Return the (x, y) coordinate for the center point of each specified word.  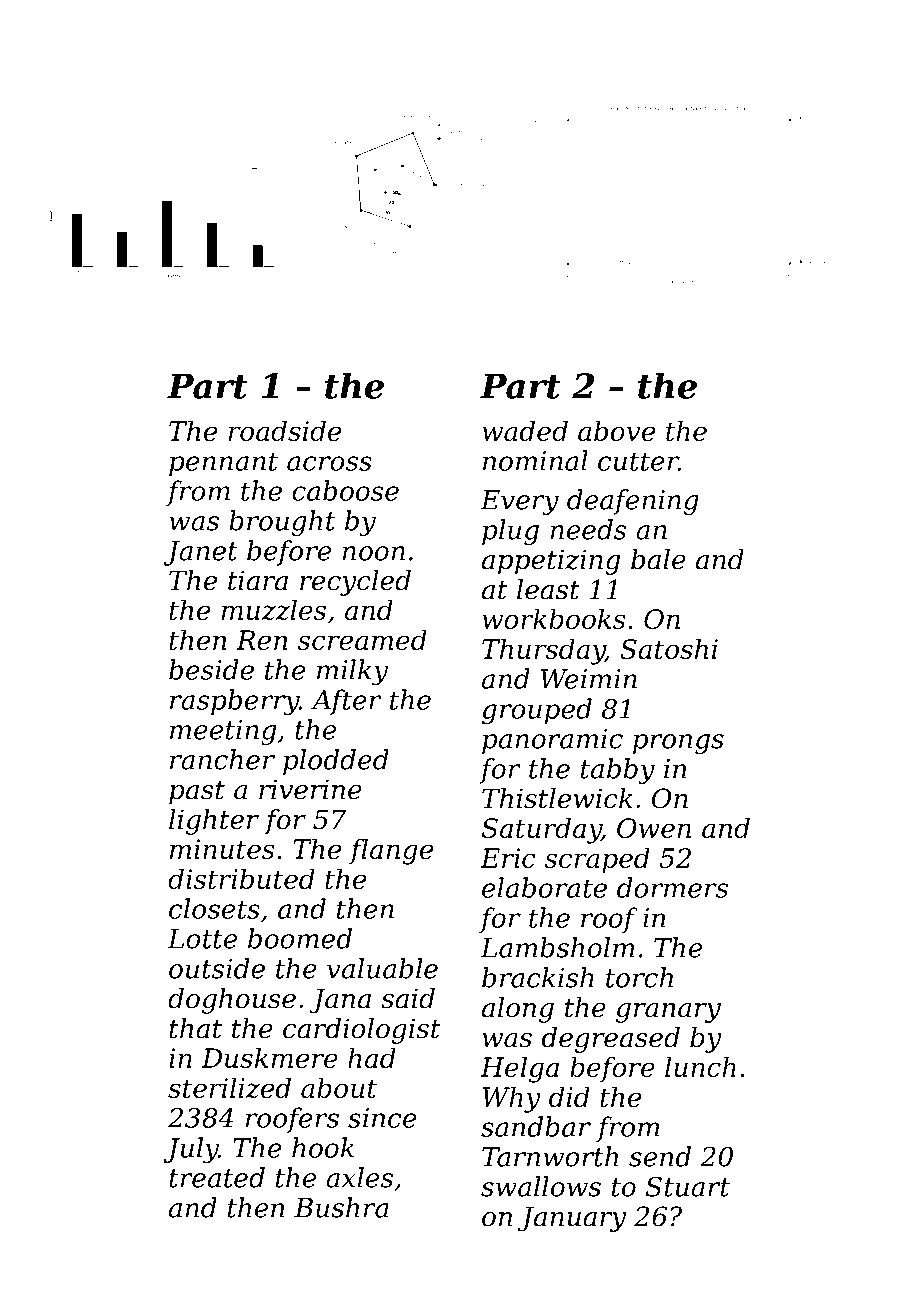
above (616, 430)
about (339, 1087)
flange (391, 851)
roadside (285, 430)
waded (525, 430)
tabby (618, 771)
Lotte (202, 939)
